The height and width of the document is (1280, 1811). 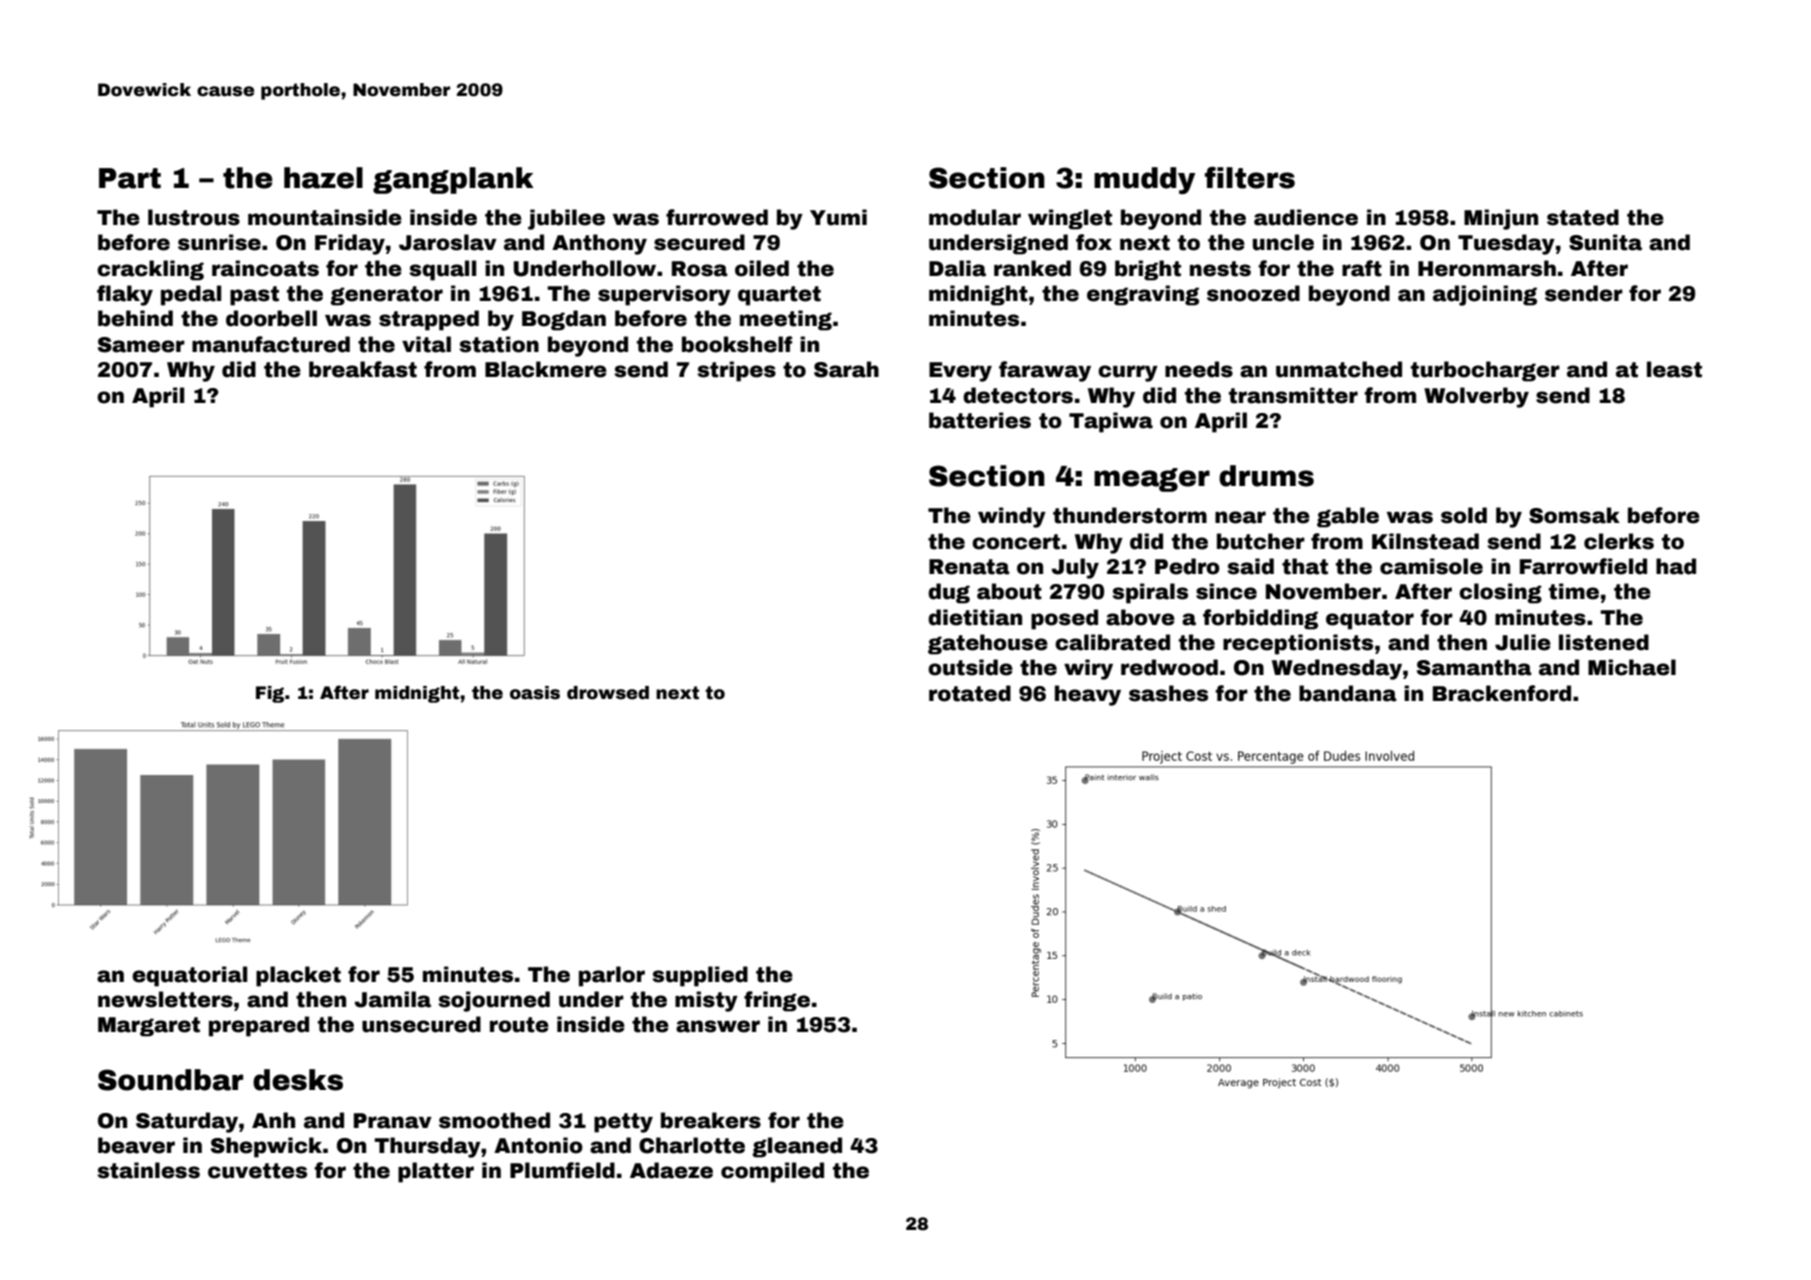 I want to click on Part, so click(x=130, y=178).
